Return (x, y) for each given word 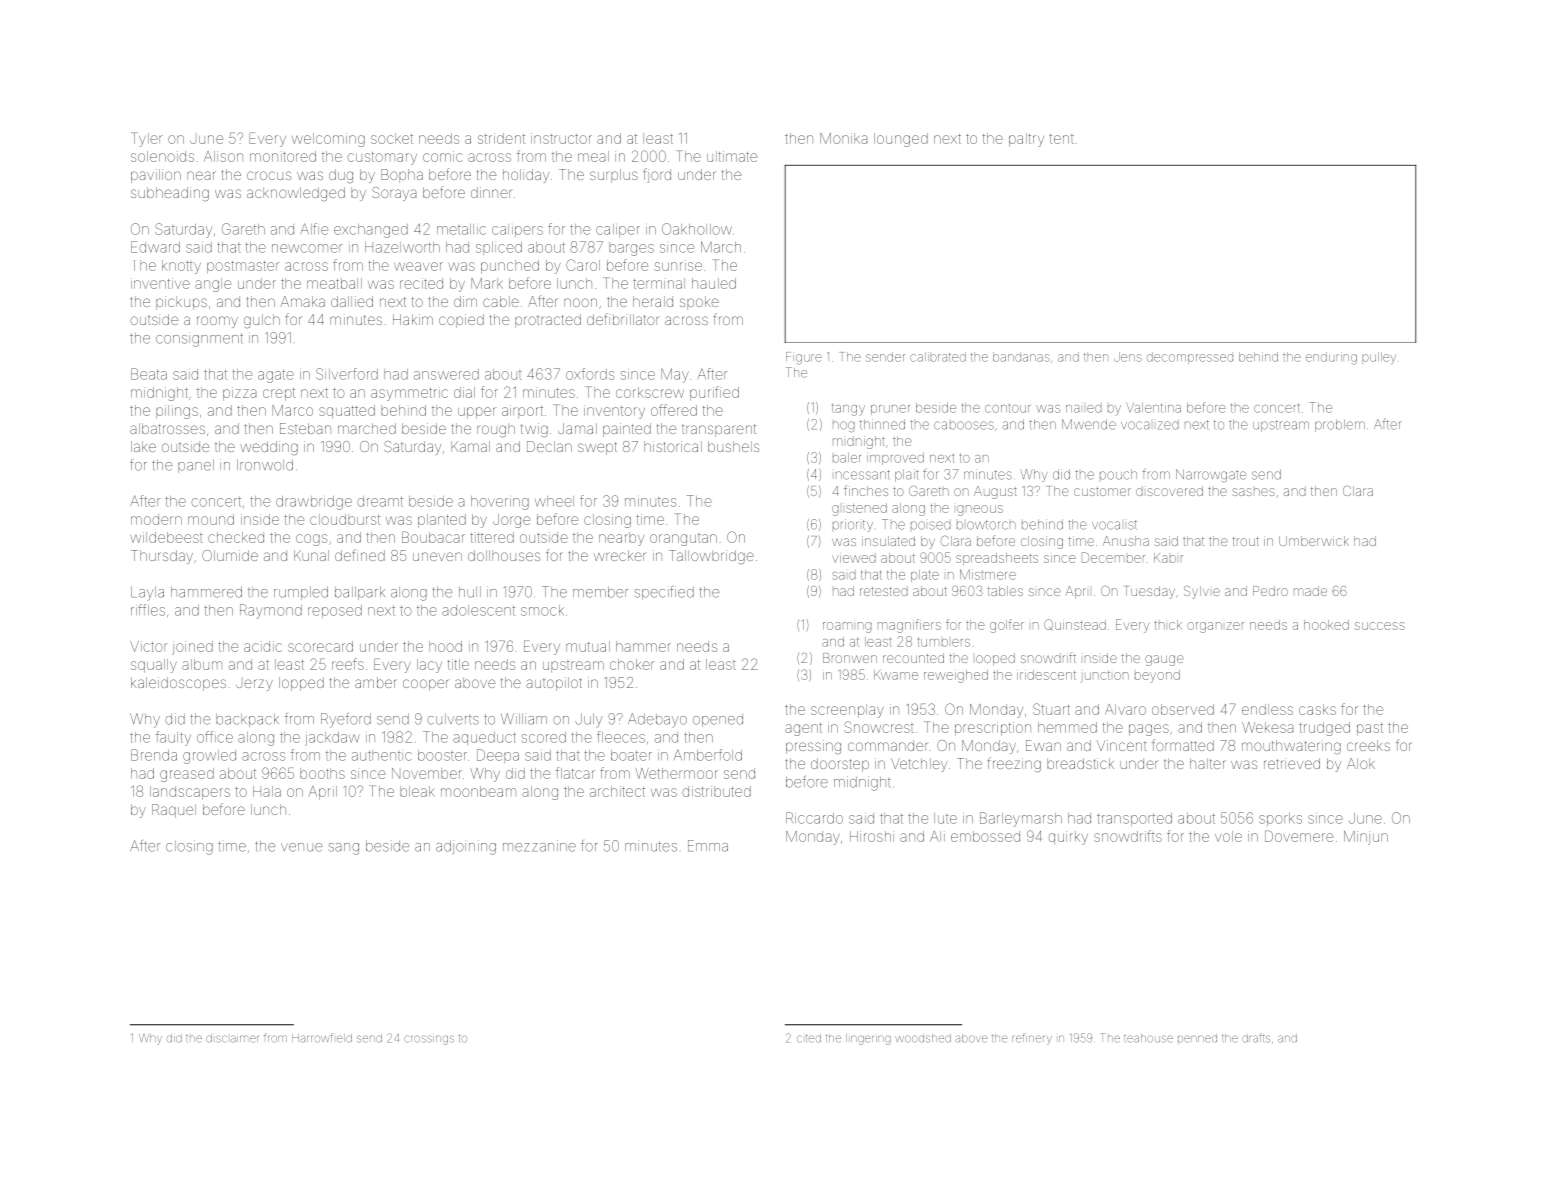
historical (673, 446)
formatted (1183, 745)
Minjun (1366, 838)
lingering (868, 1039)
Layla (147, 593)
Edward (155, 247)
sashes (1253, 492)
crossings (429, 1040)
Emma (708, 846)
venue (301, 847)
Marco (292, 410)
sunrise (678, 266)
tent (1062, 139)
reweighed (956, 676)
